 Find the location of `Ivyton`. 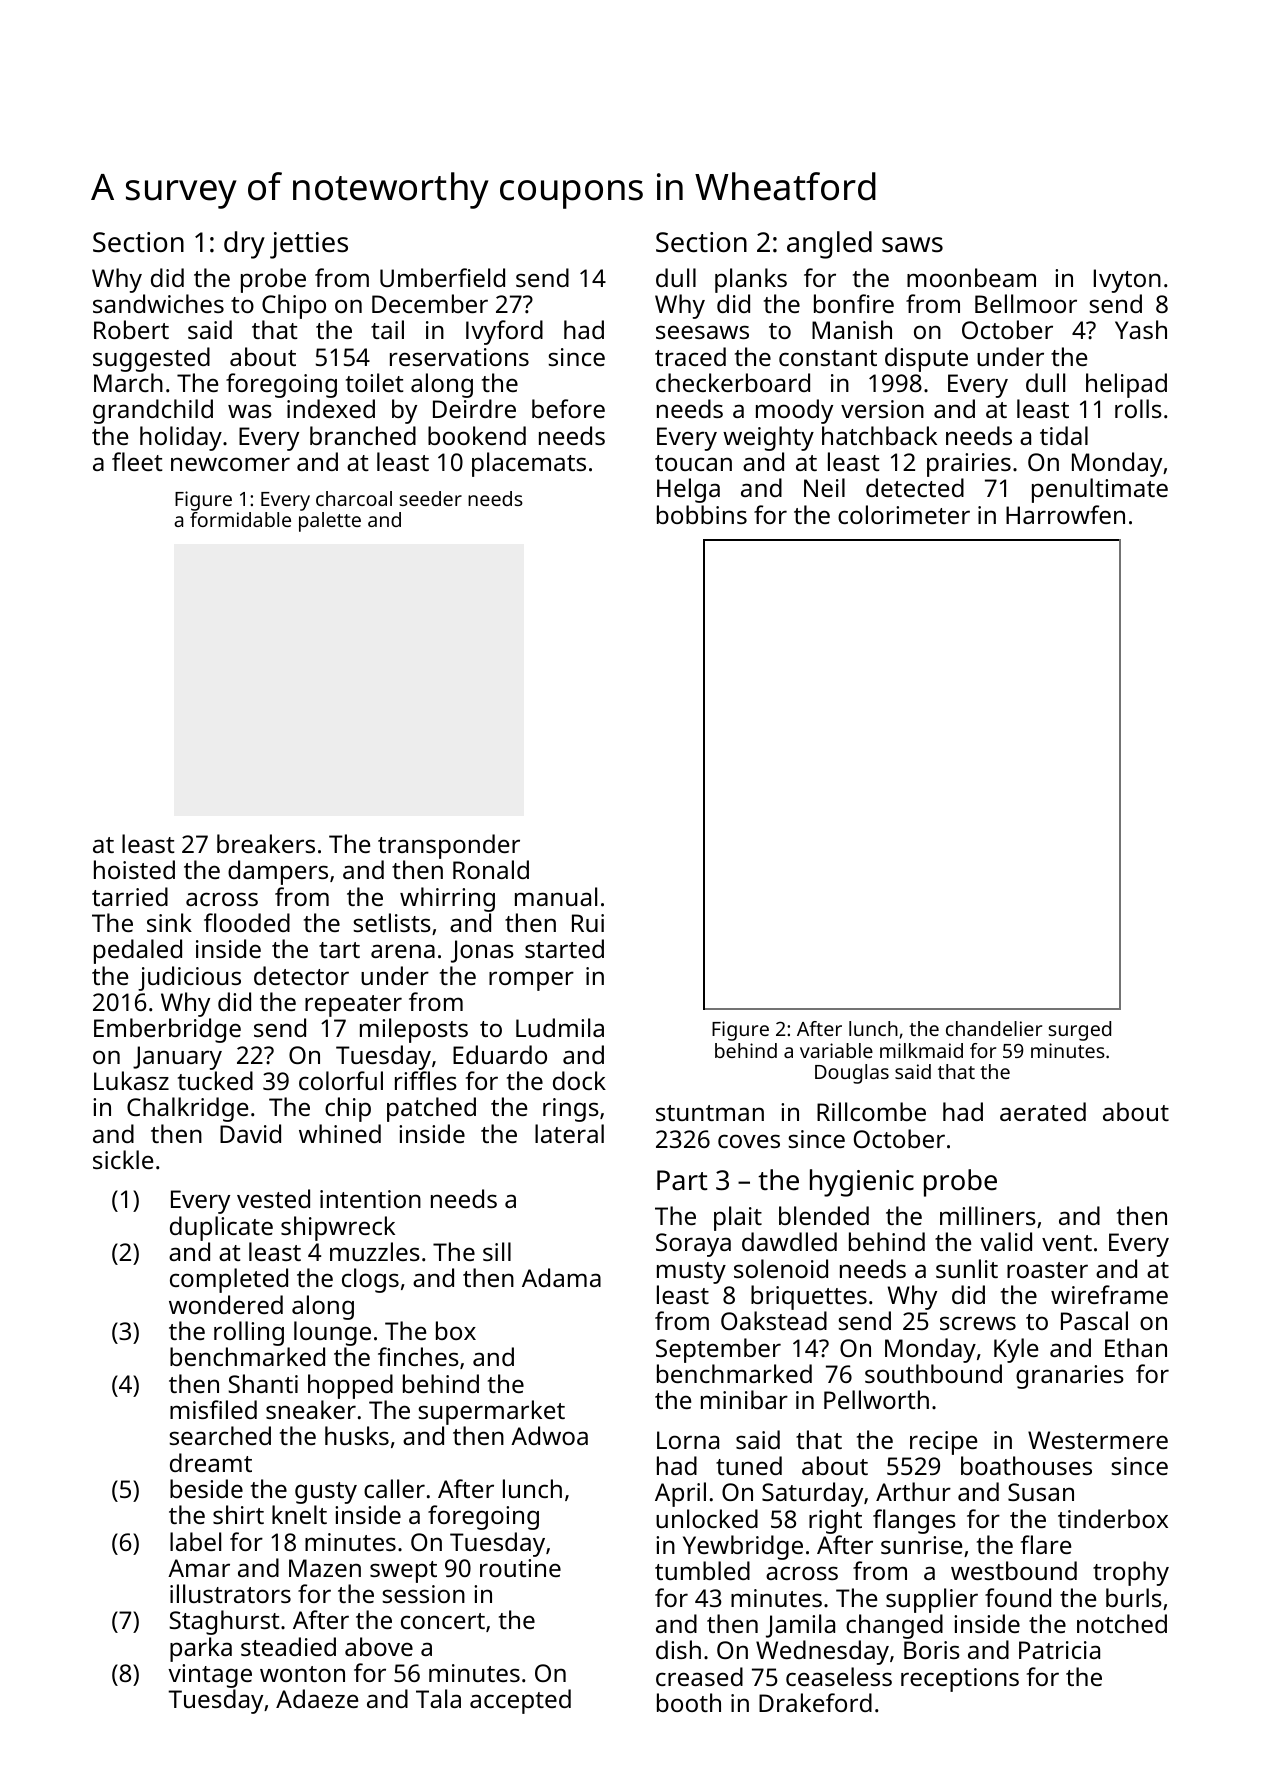

Ivyton is located at coordinates (1127, 281).
